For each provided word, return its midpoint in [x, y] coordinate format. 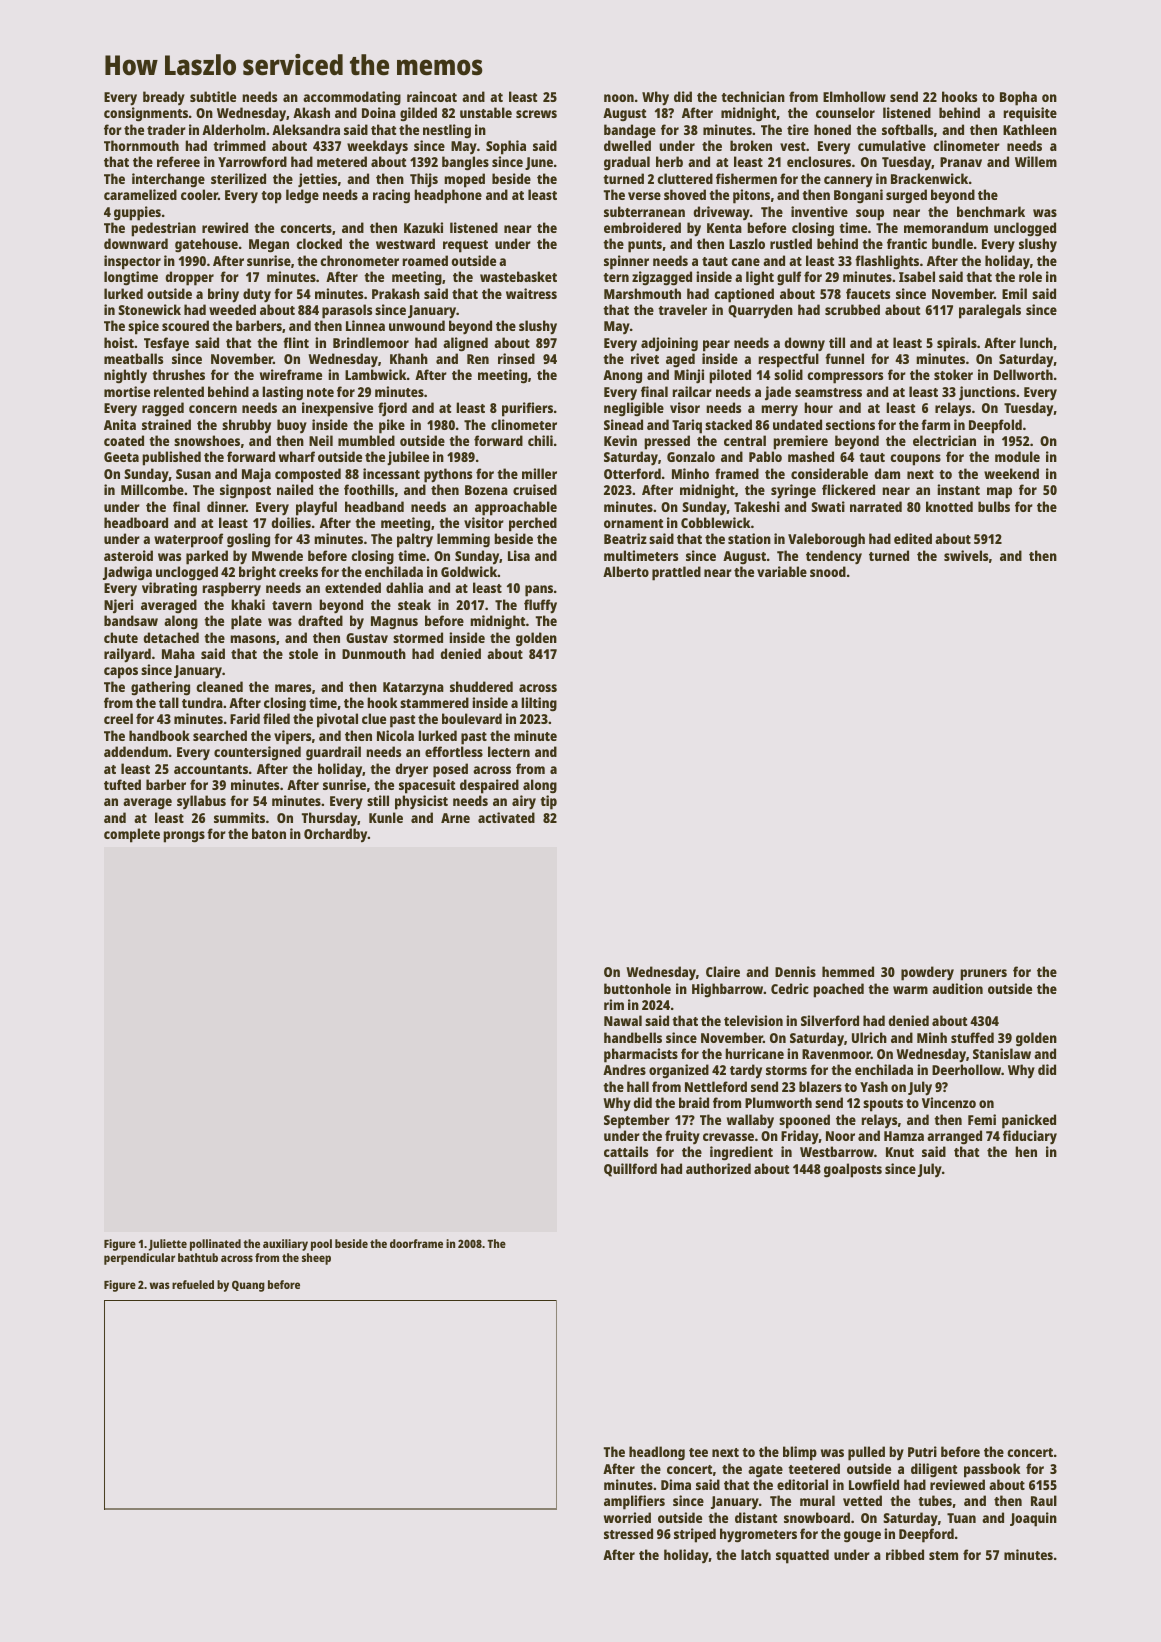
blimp [800, 1453]
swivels [966, 555]
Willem [1036, 161]
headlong [657, 1453]
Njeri [118, 606]
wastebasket [518, 276]
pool [321, 1245]
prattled [676, 573]
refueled [193, 1284]
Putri [922, 1451]
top [271, 197]
